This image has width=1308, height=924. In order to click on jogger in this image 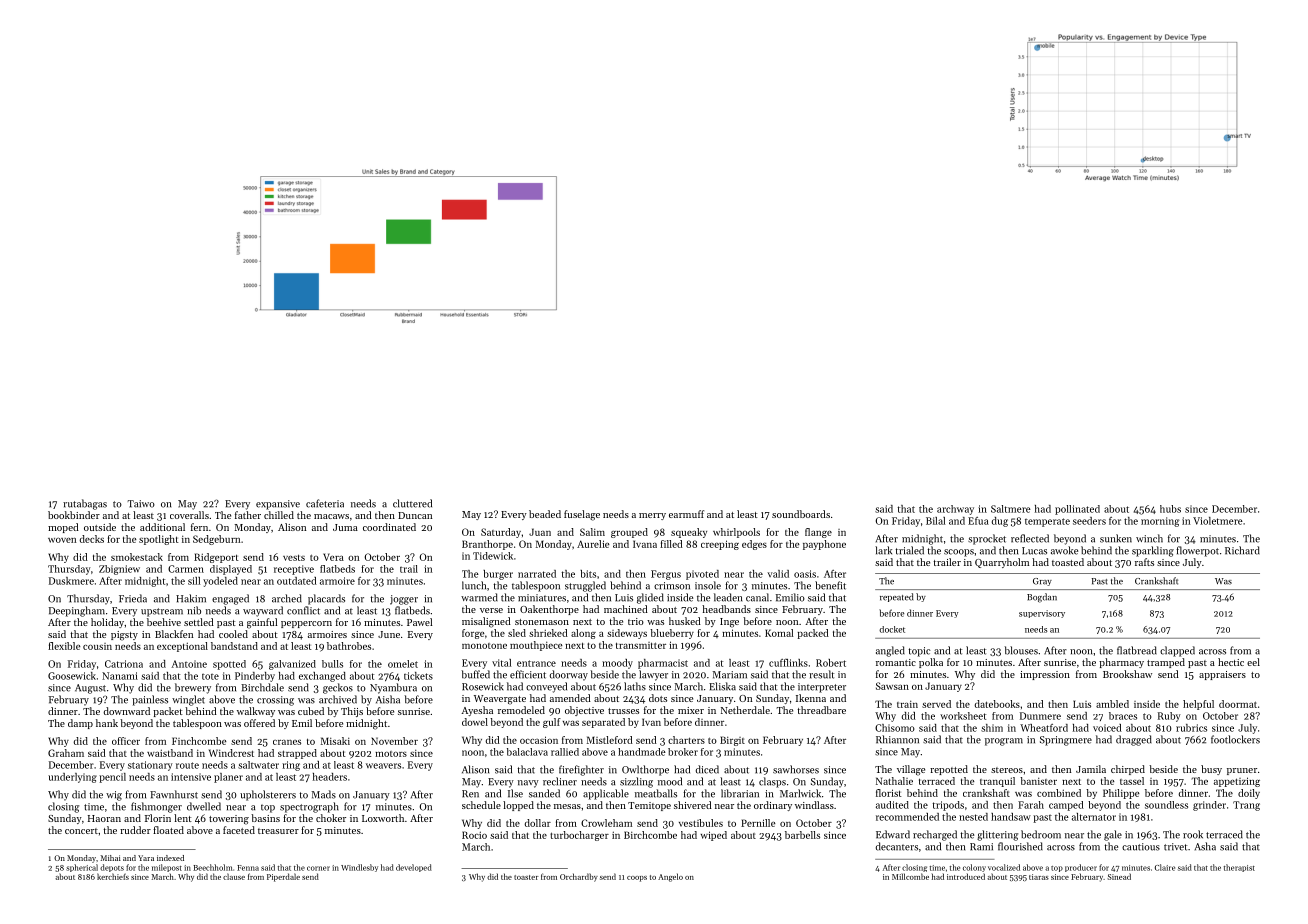, I will do `click(404, 600)`.
